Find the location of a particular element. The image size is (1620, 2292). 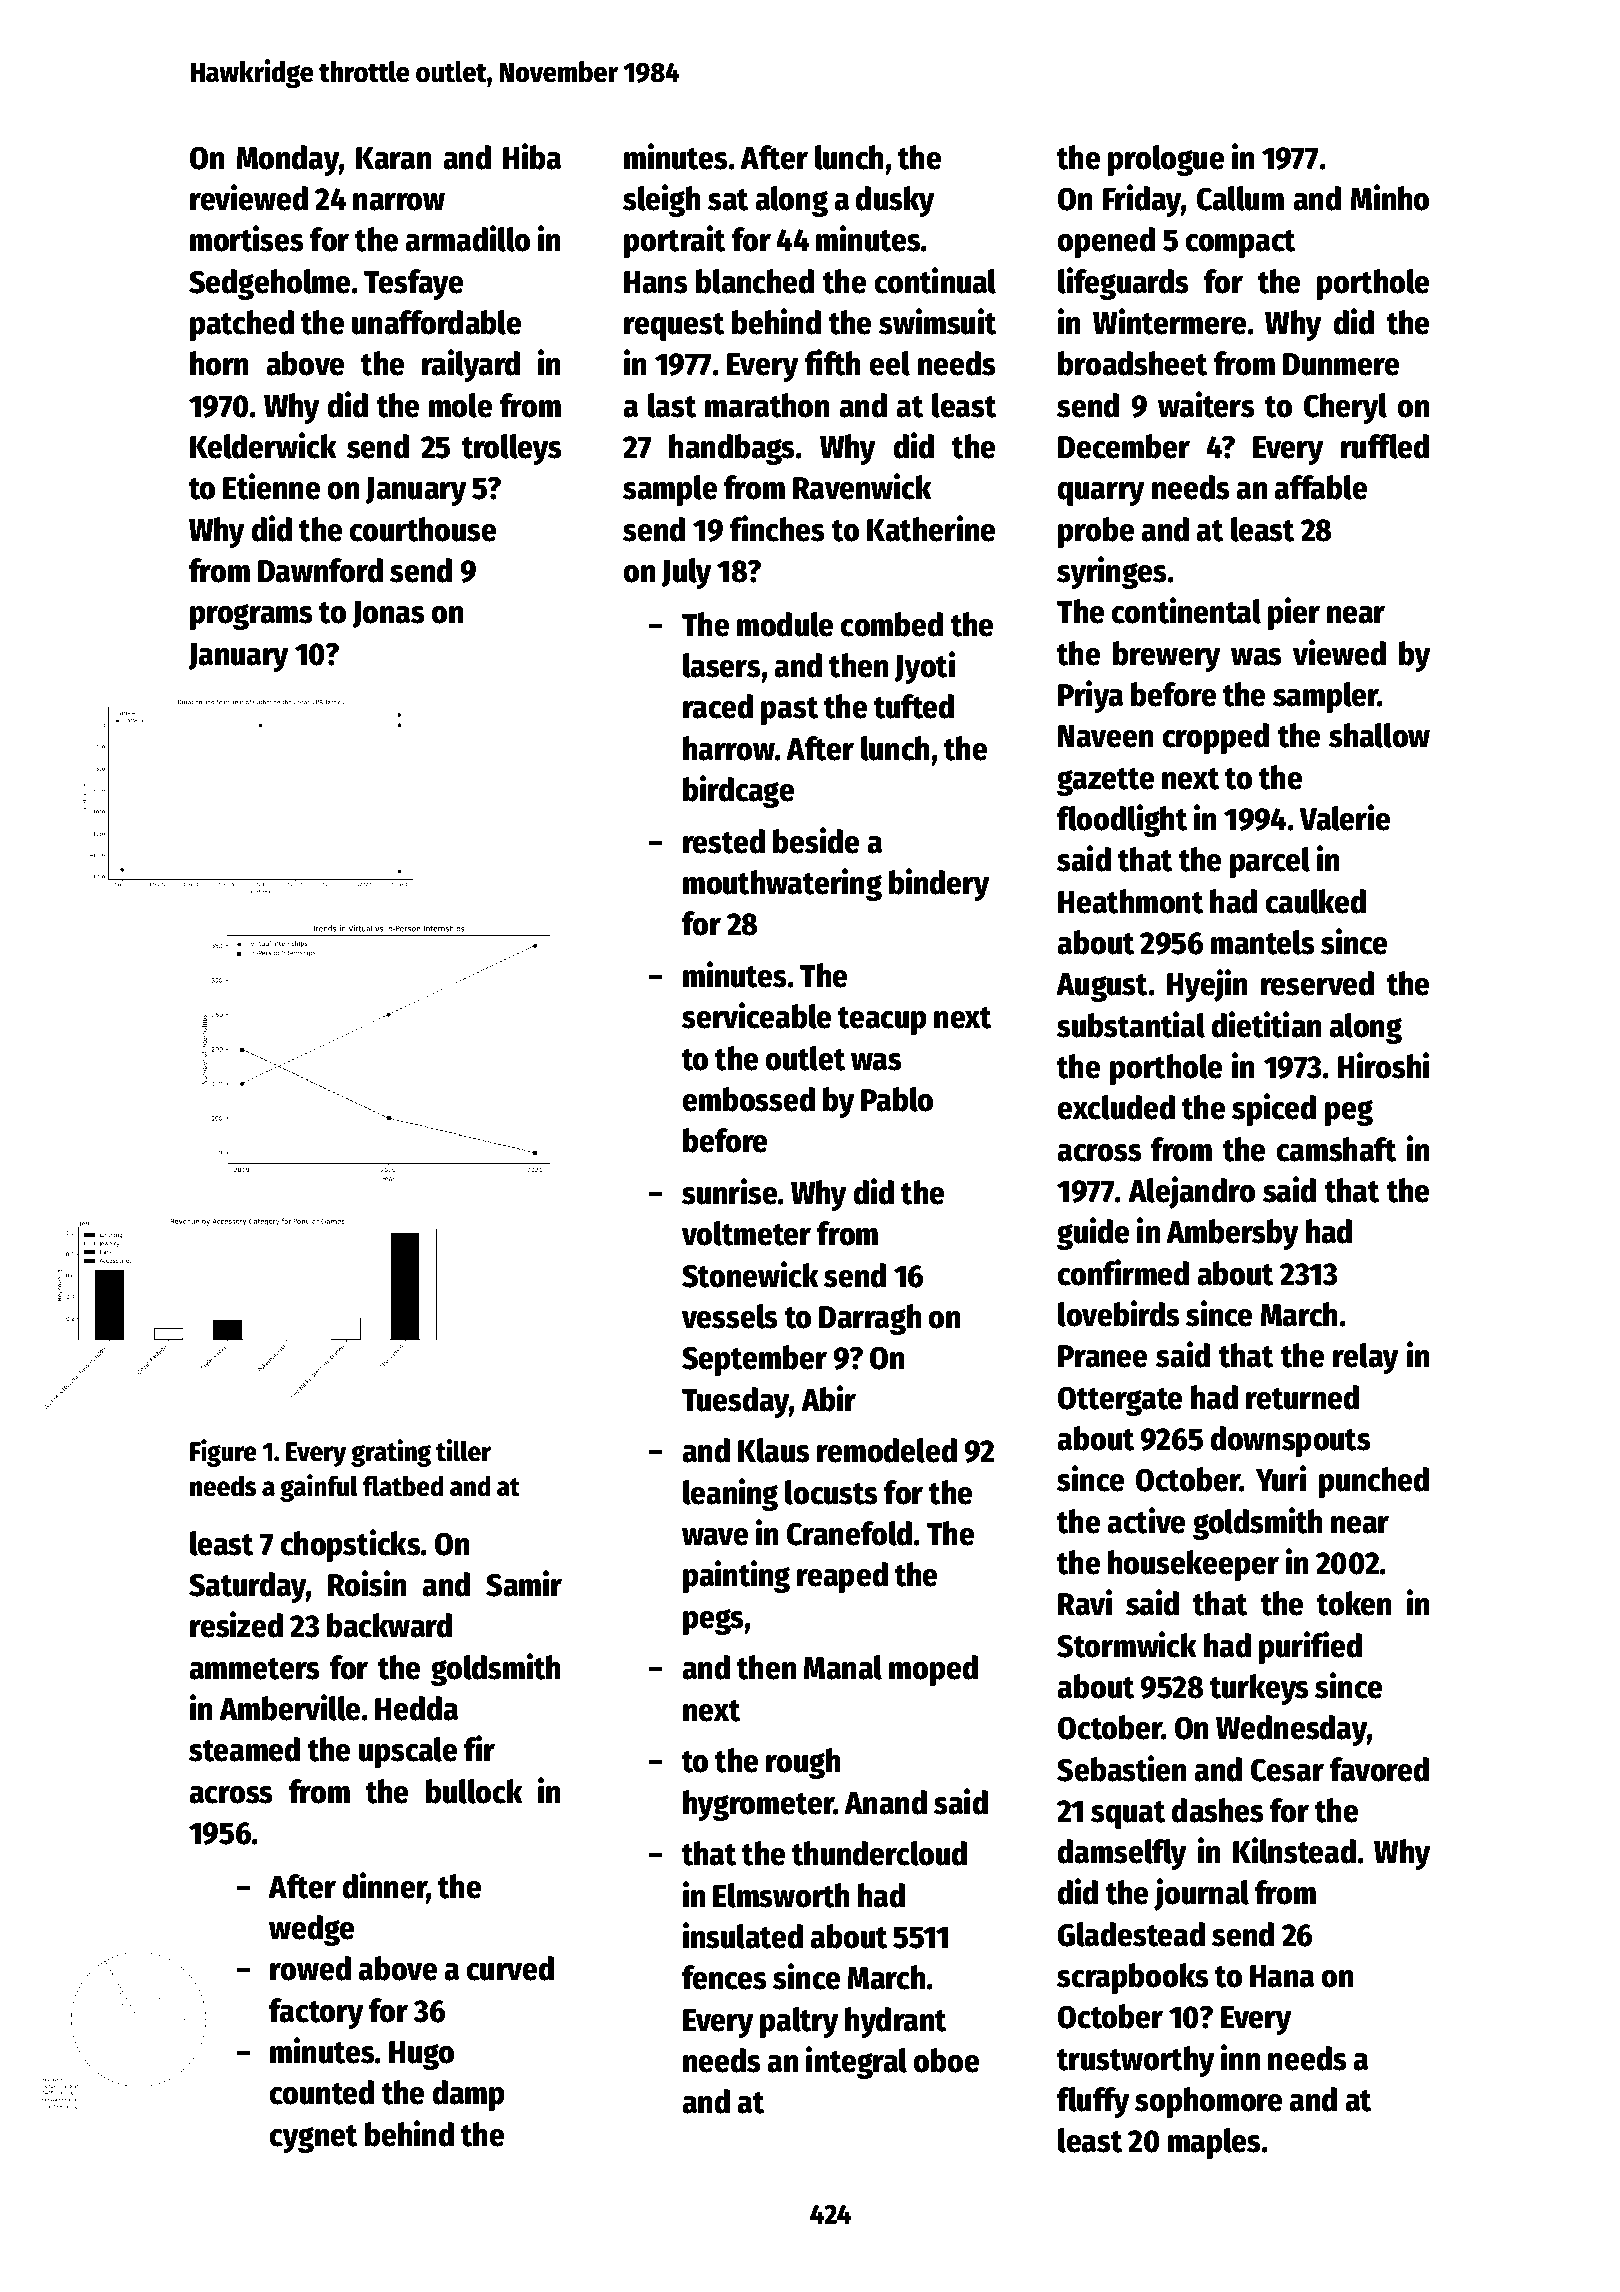

embossed is located at coordinates (748, 1099).
